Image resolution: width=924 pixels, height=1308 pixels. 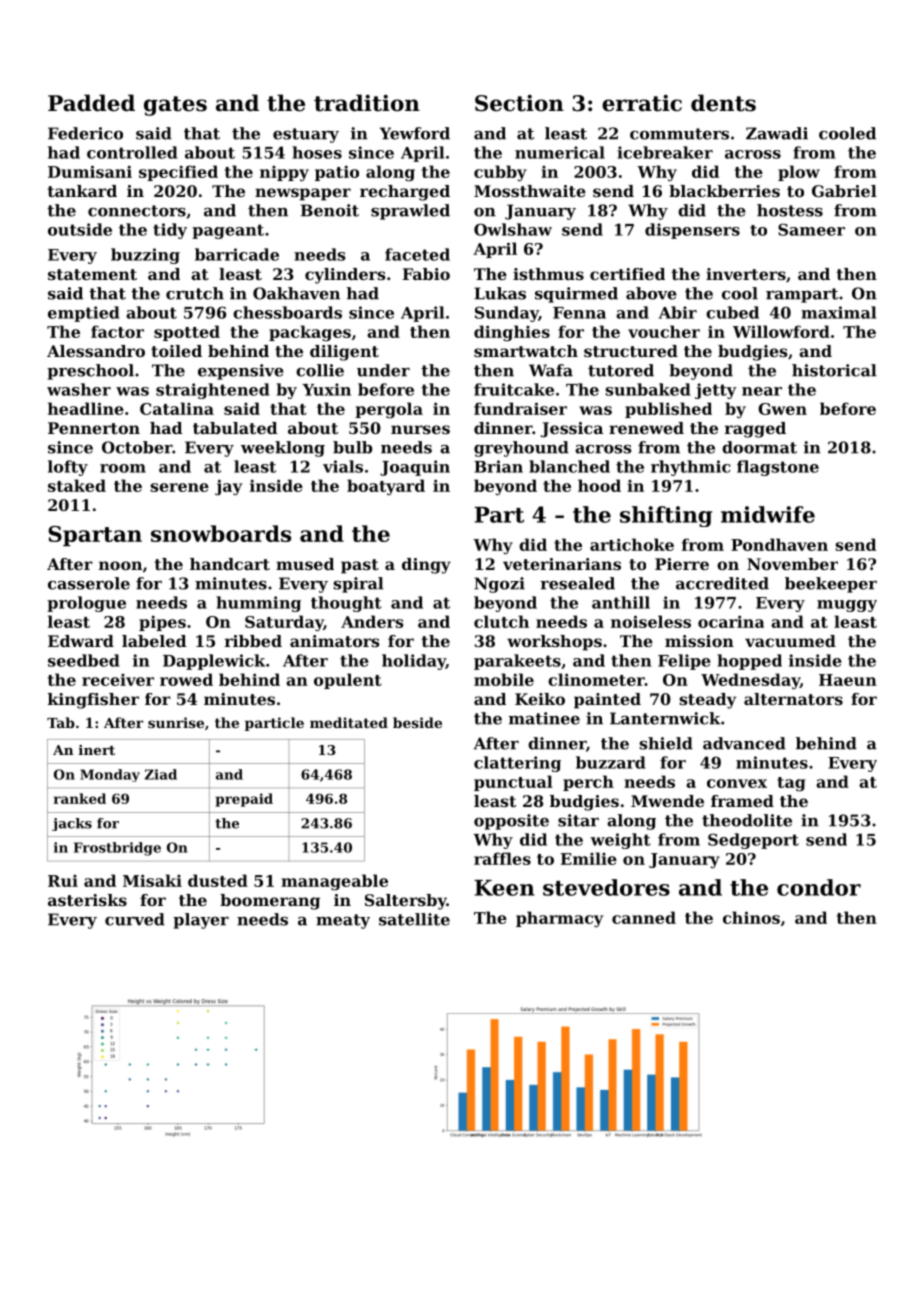 What do you see at coordinates (834, 370) in the page?
I see `historical` at bounding box center [834, 370].
